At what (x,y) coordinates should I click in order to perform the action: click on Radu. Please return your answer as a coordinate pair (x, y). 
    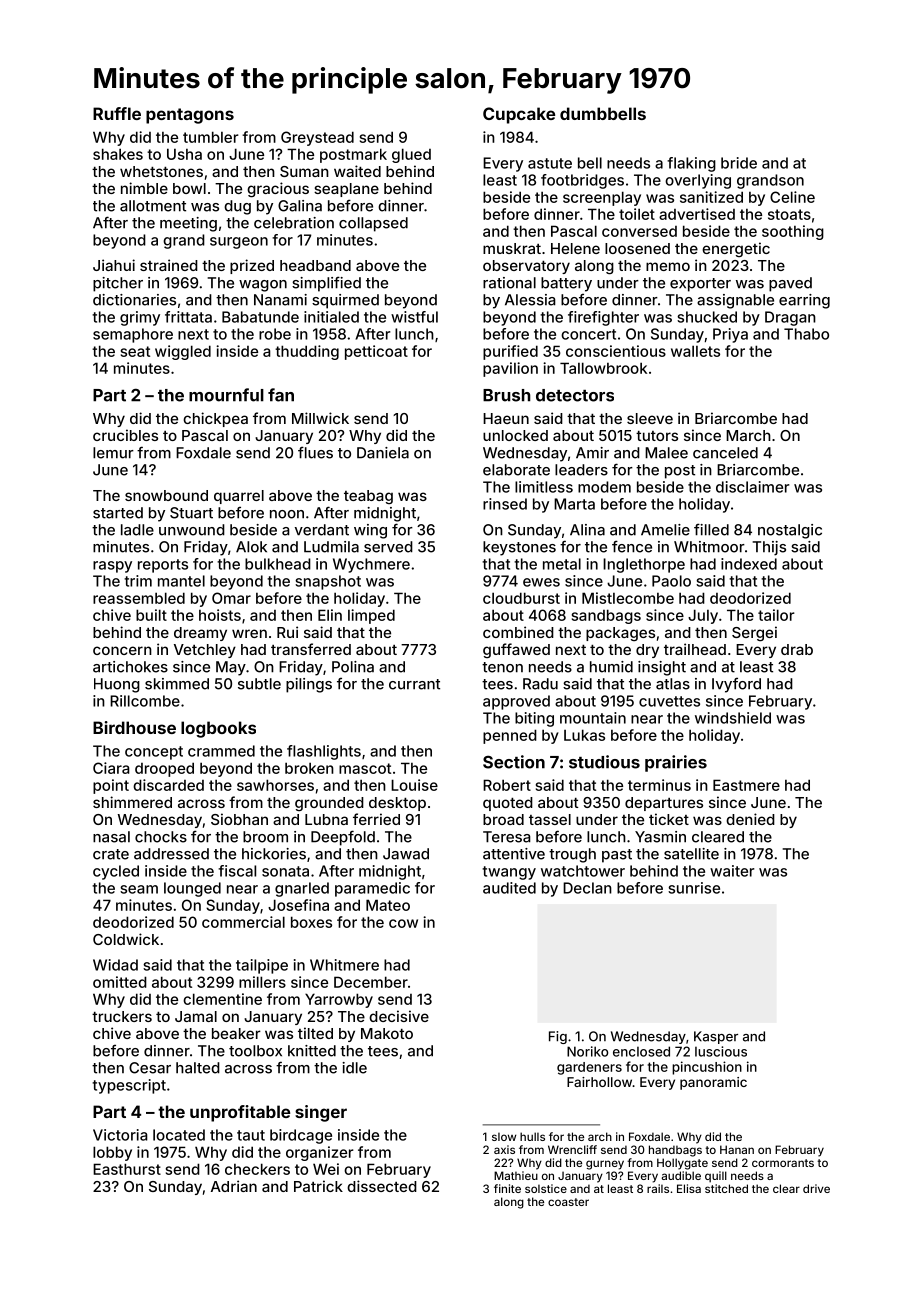
    Looking at the image, I should click on (540, 684).
